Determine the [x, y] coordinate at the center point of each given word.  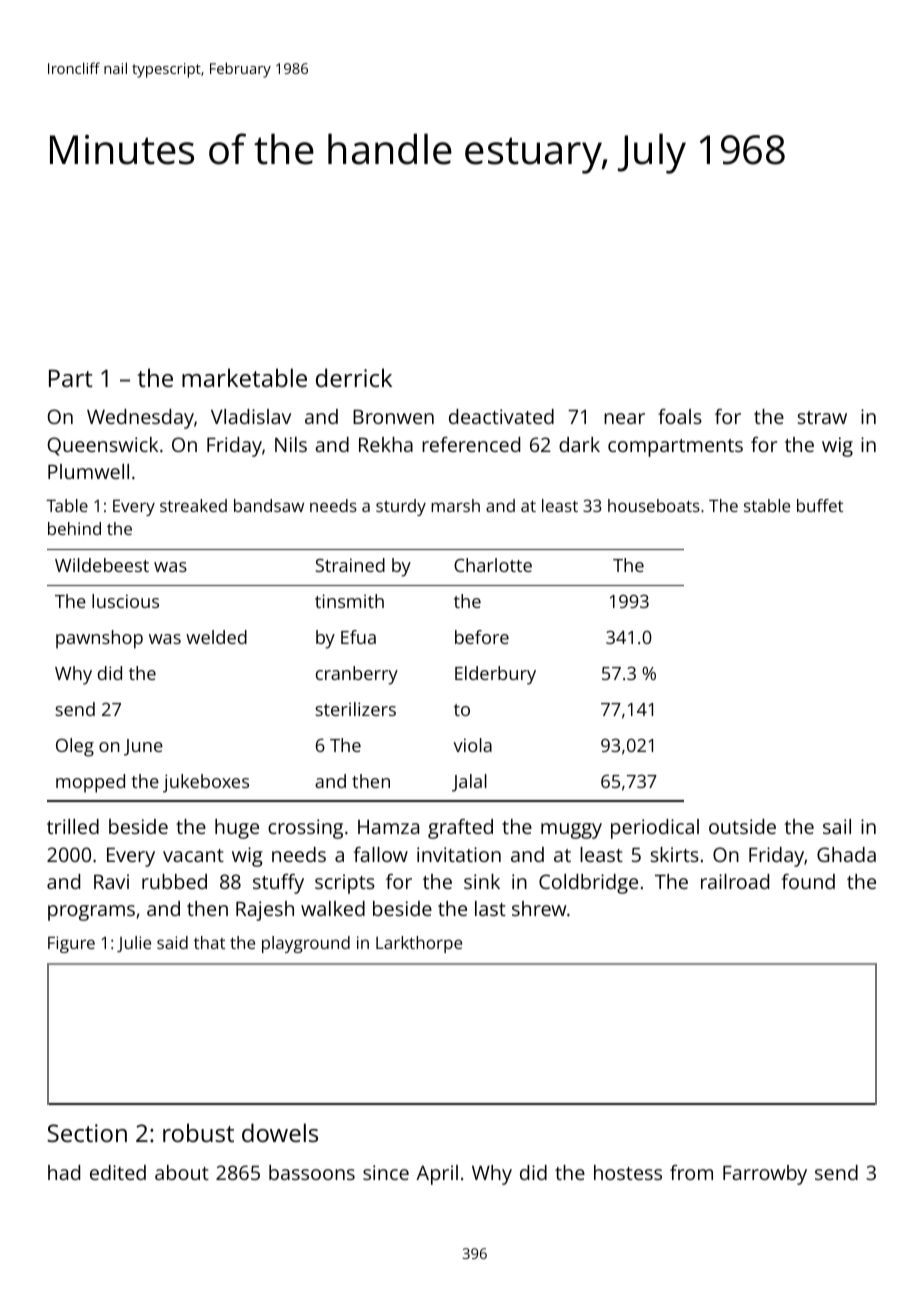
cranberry [357, 675]
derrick [354, 377]
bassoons [312, 1172]
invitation [459, 854]
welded [216, 637]
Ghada [846, 854]
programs [91, 913]
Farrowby [765, 1175]
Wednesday [140, 419]
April [437, 1175]
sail [837, 826]
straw [822, 417]
